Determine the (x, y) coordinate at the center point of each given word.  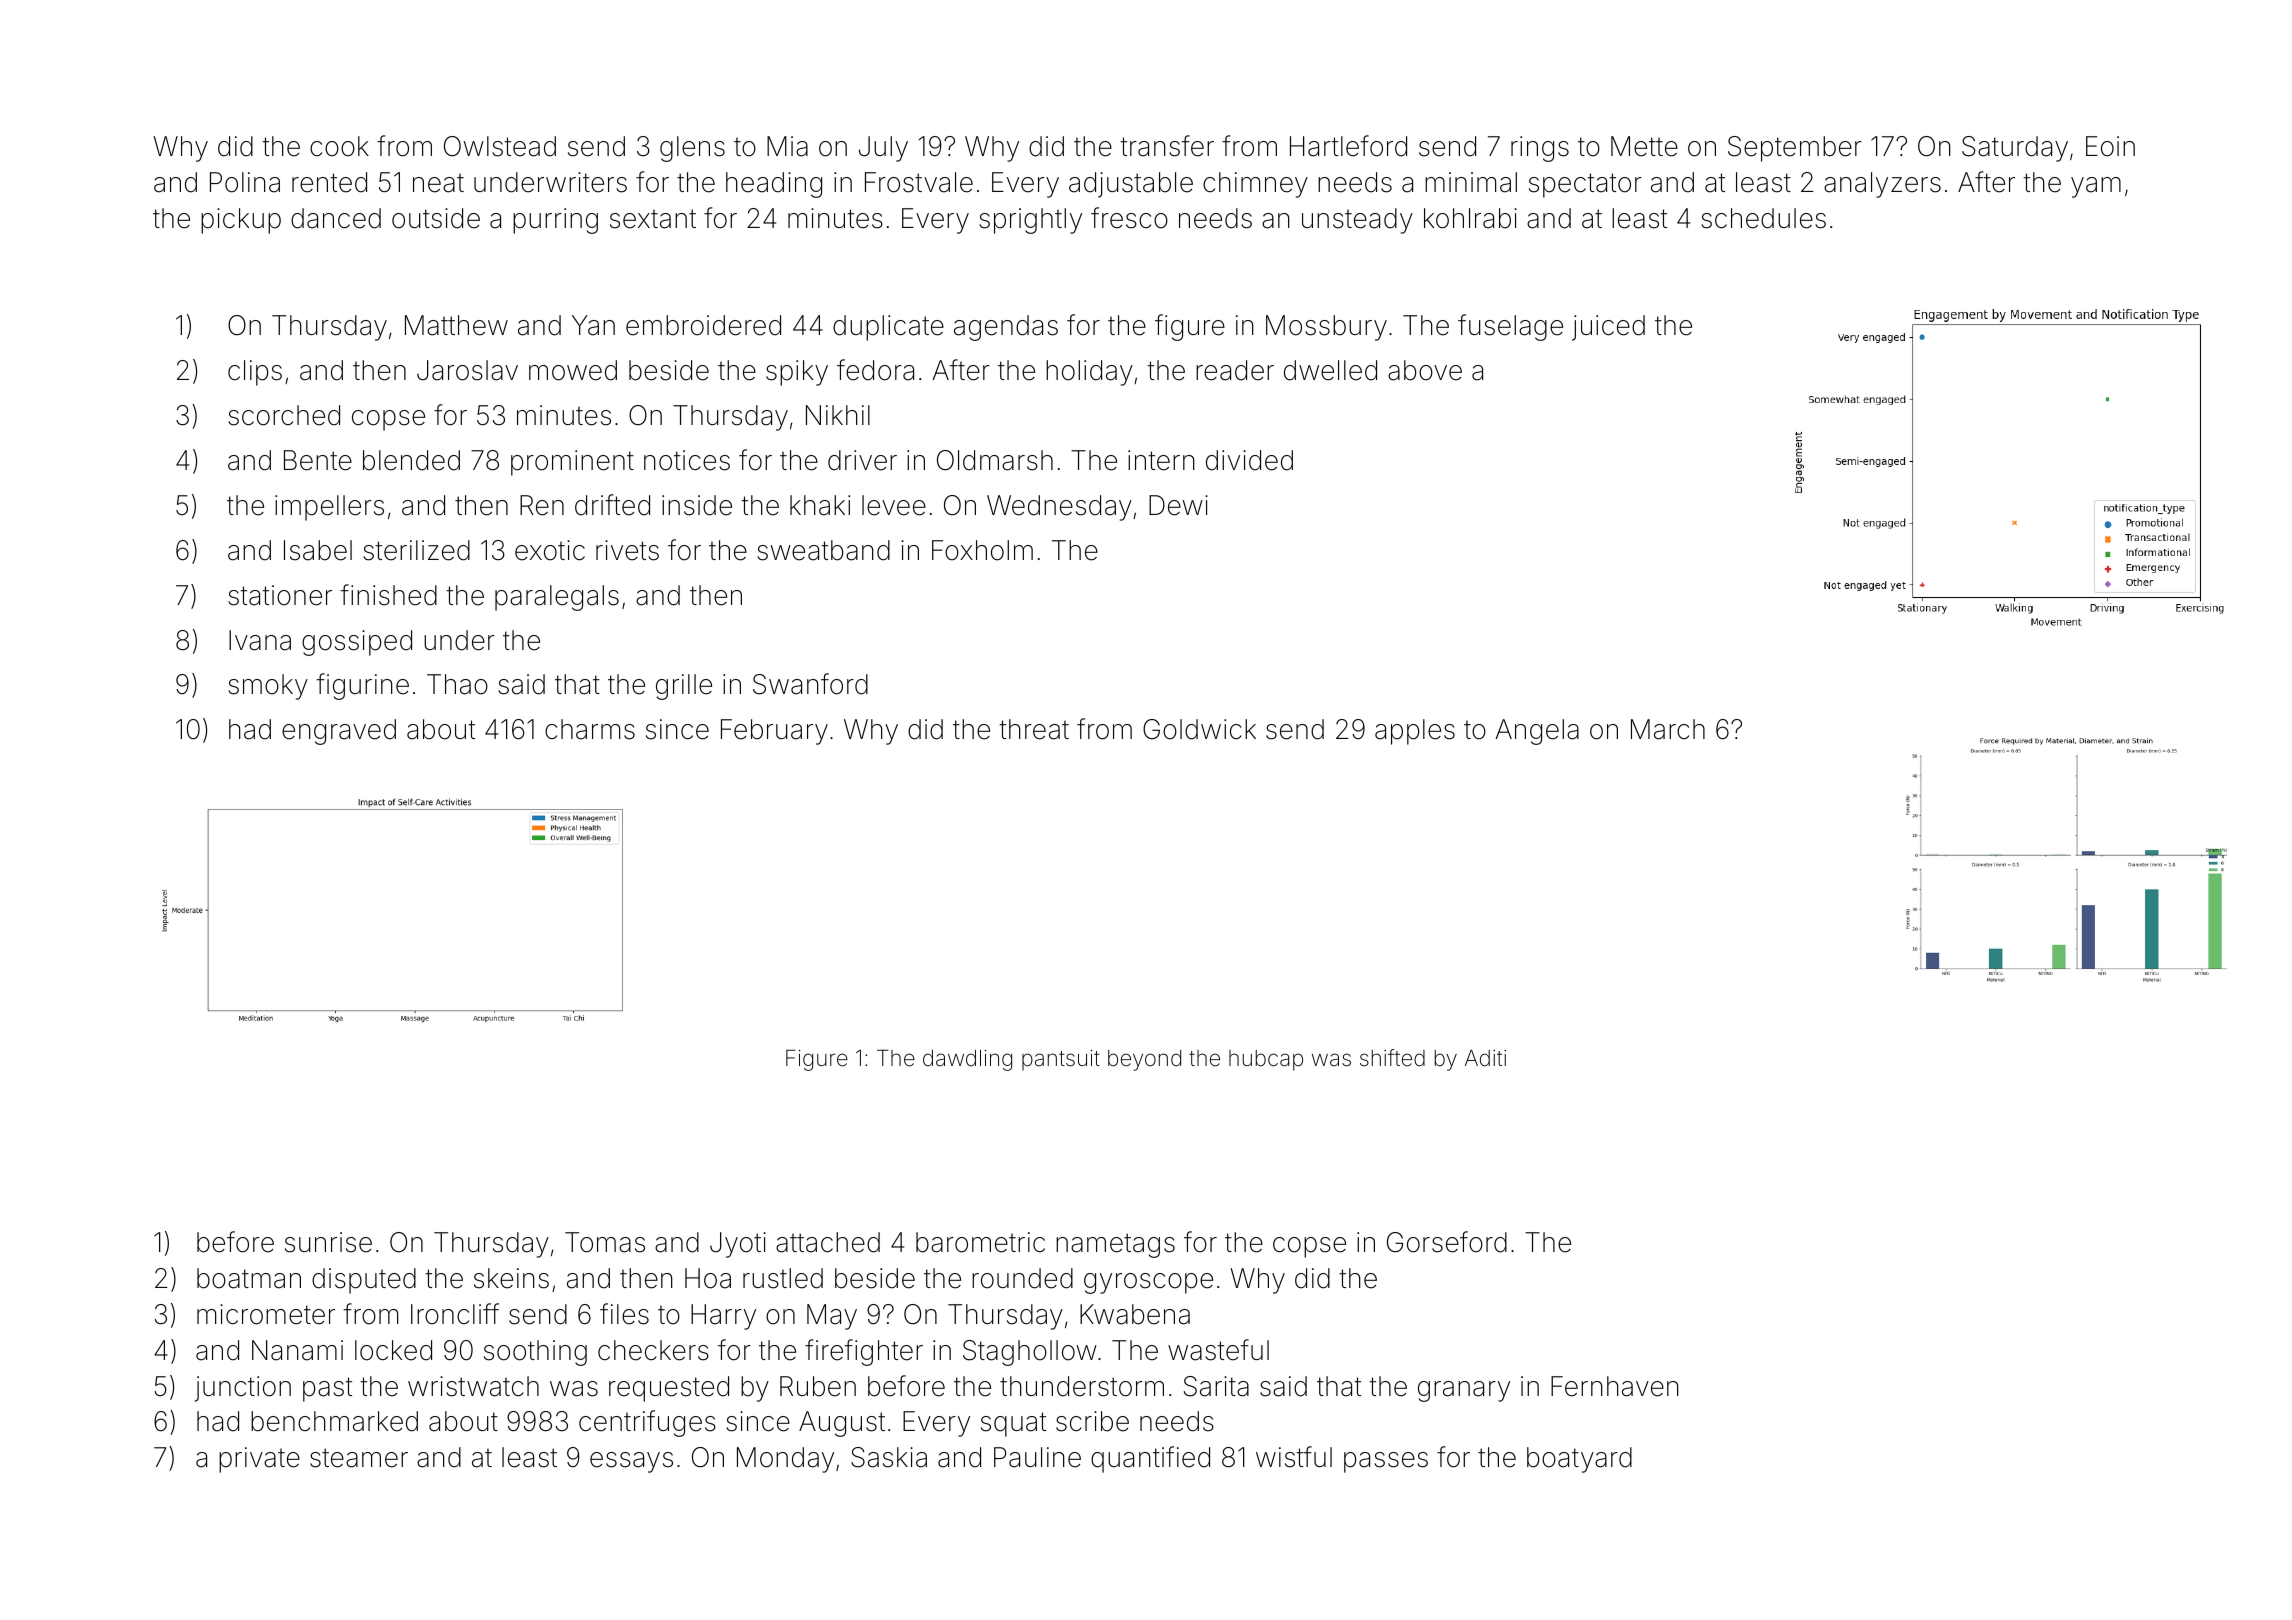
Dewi (1178, 505)
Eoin (2110, 146)
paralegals (557, 598)
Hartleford (1348, 146)
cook (339, 146)
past (327, 1389)
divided (1249, 460)
